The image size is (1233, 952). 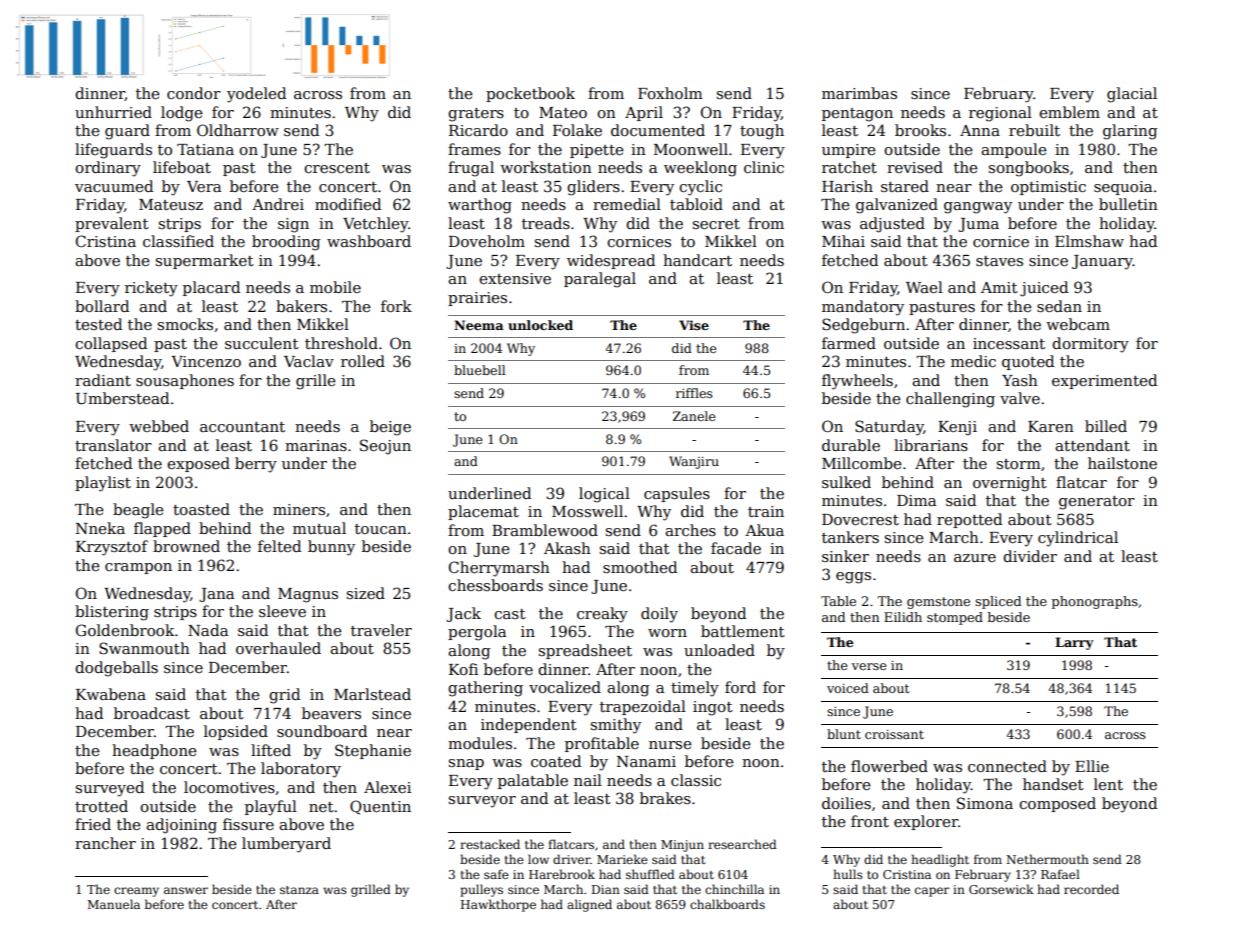 I want to click on regional, so click(x=1000, y=114).
